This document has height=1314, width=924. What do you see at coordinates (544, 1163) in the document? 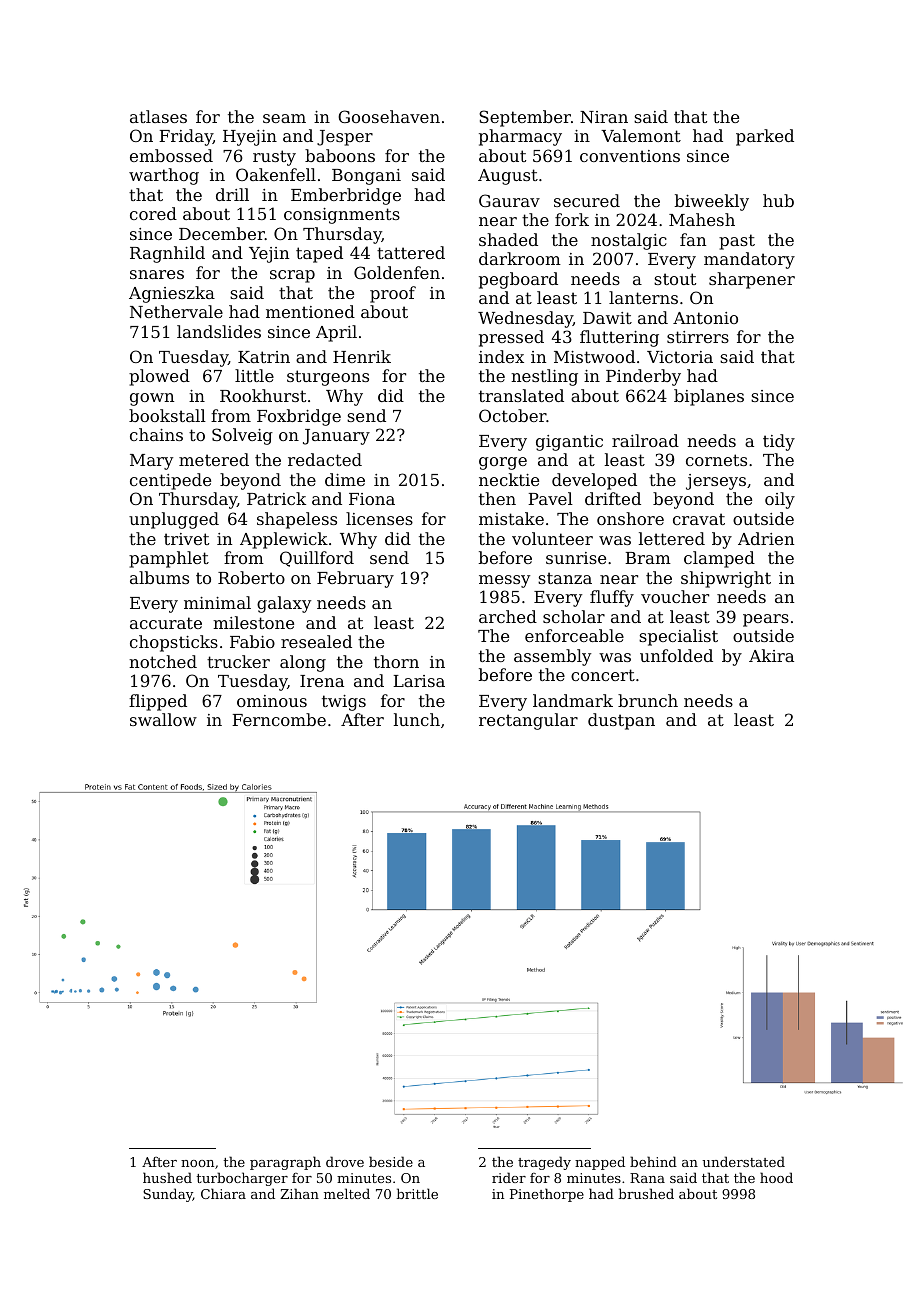
I see `tragedy` at bounding box center [544, 1163].
